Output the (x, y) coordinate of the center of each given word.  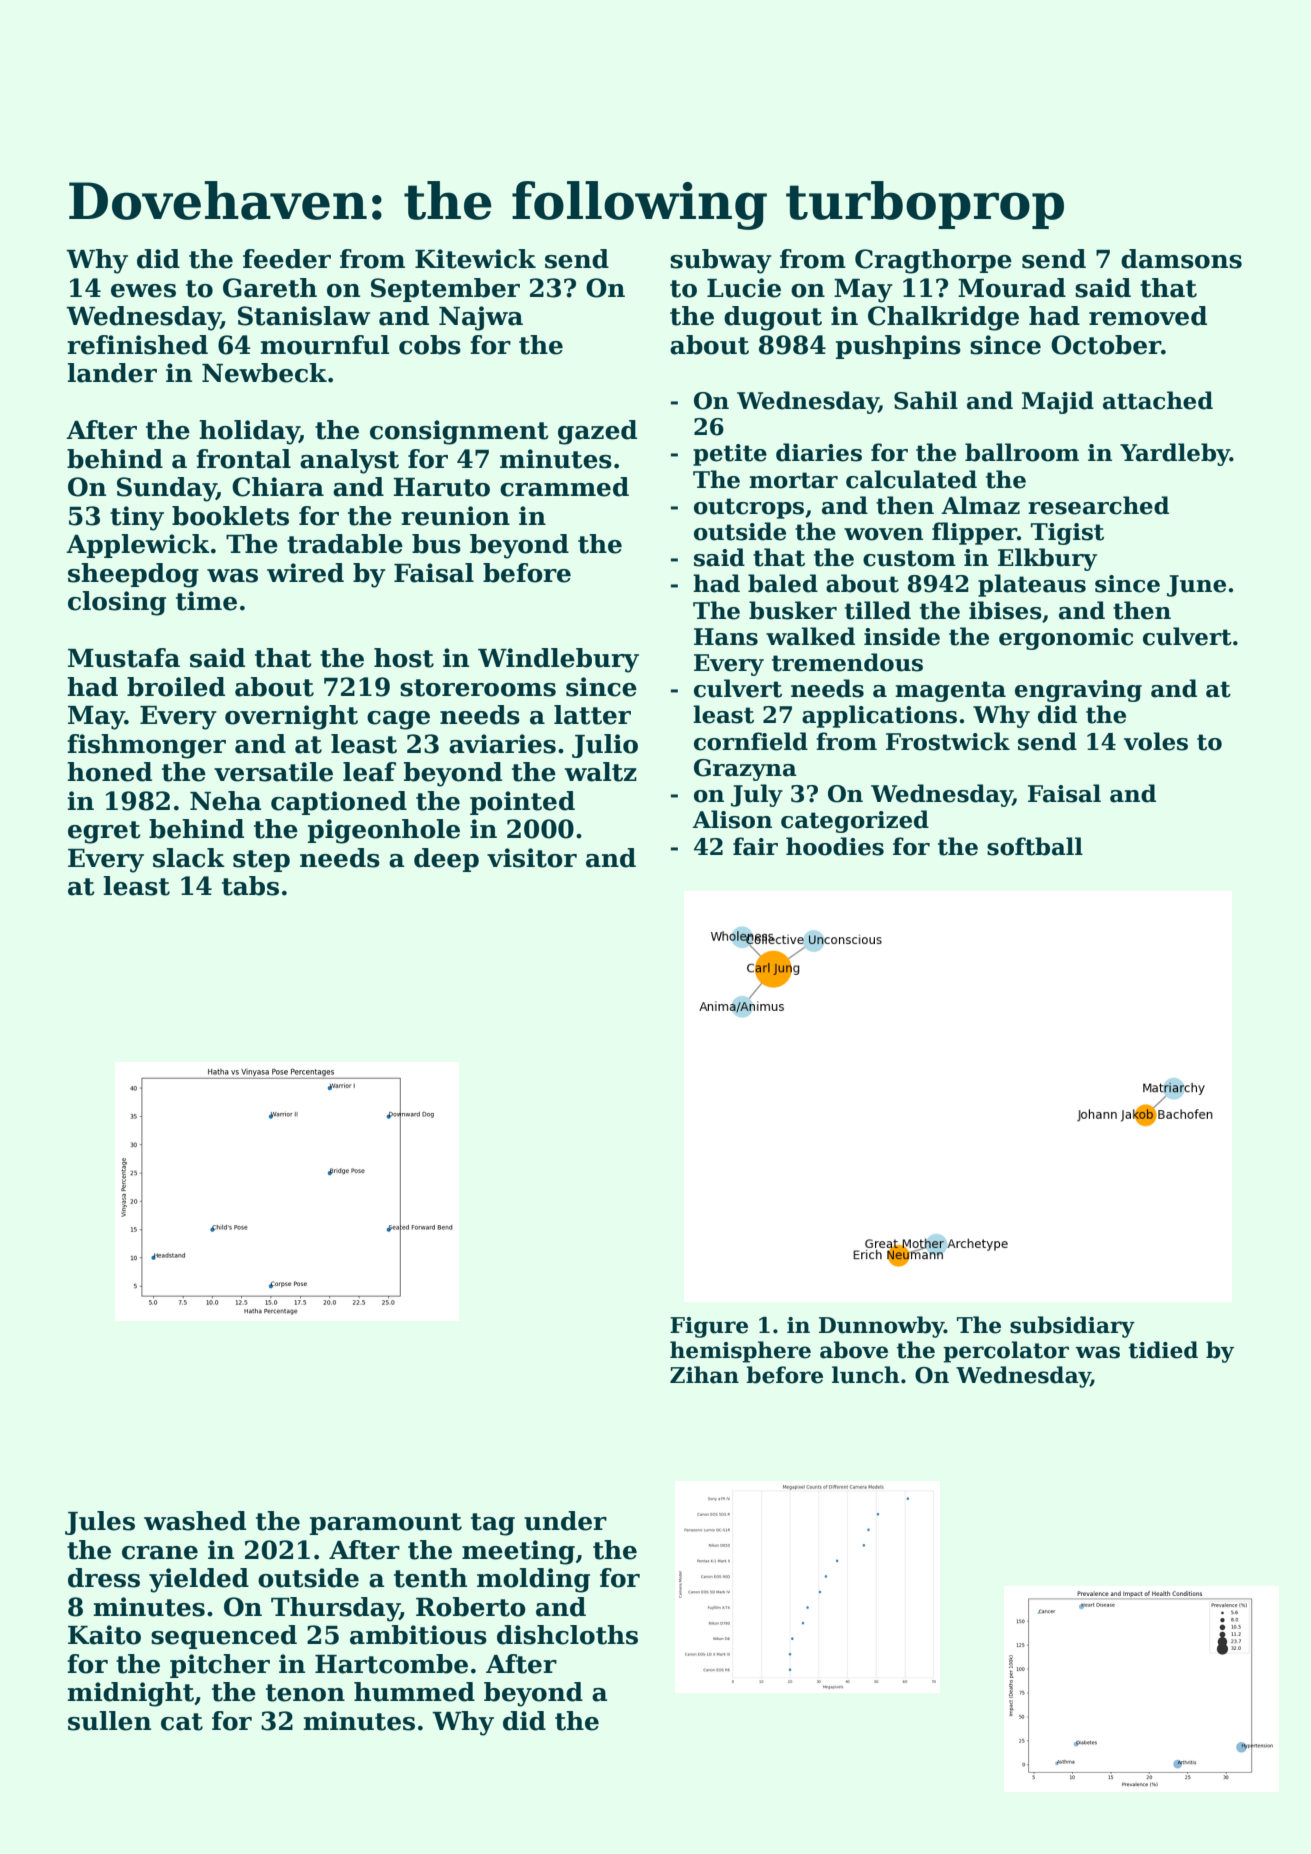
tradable (345, 544)
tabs (250, 886)
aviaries (502, 744)
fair (755, 846)
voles (1156, 741)
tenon (305, 1693)
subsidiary (1072, 1327)
